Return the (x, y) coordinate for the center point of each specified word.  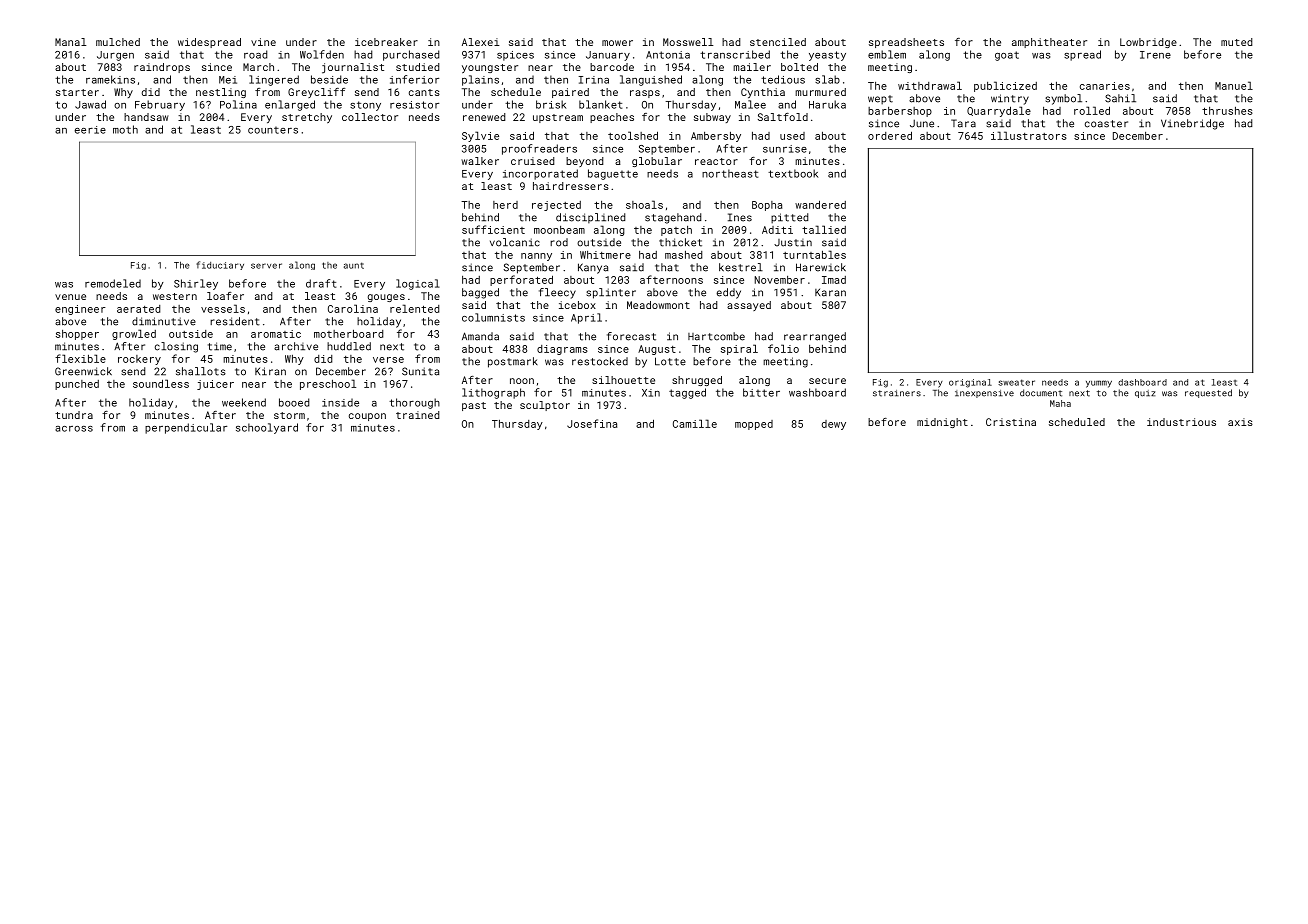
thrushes (1227, 111)
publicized (1005, 86)
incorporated (540, 174)
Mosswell (688, 42)
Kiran (270, 371)
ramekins (110, 79)
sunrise (785, 149)
